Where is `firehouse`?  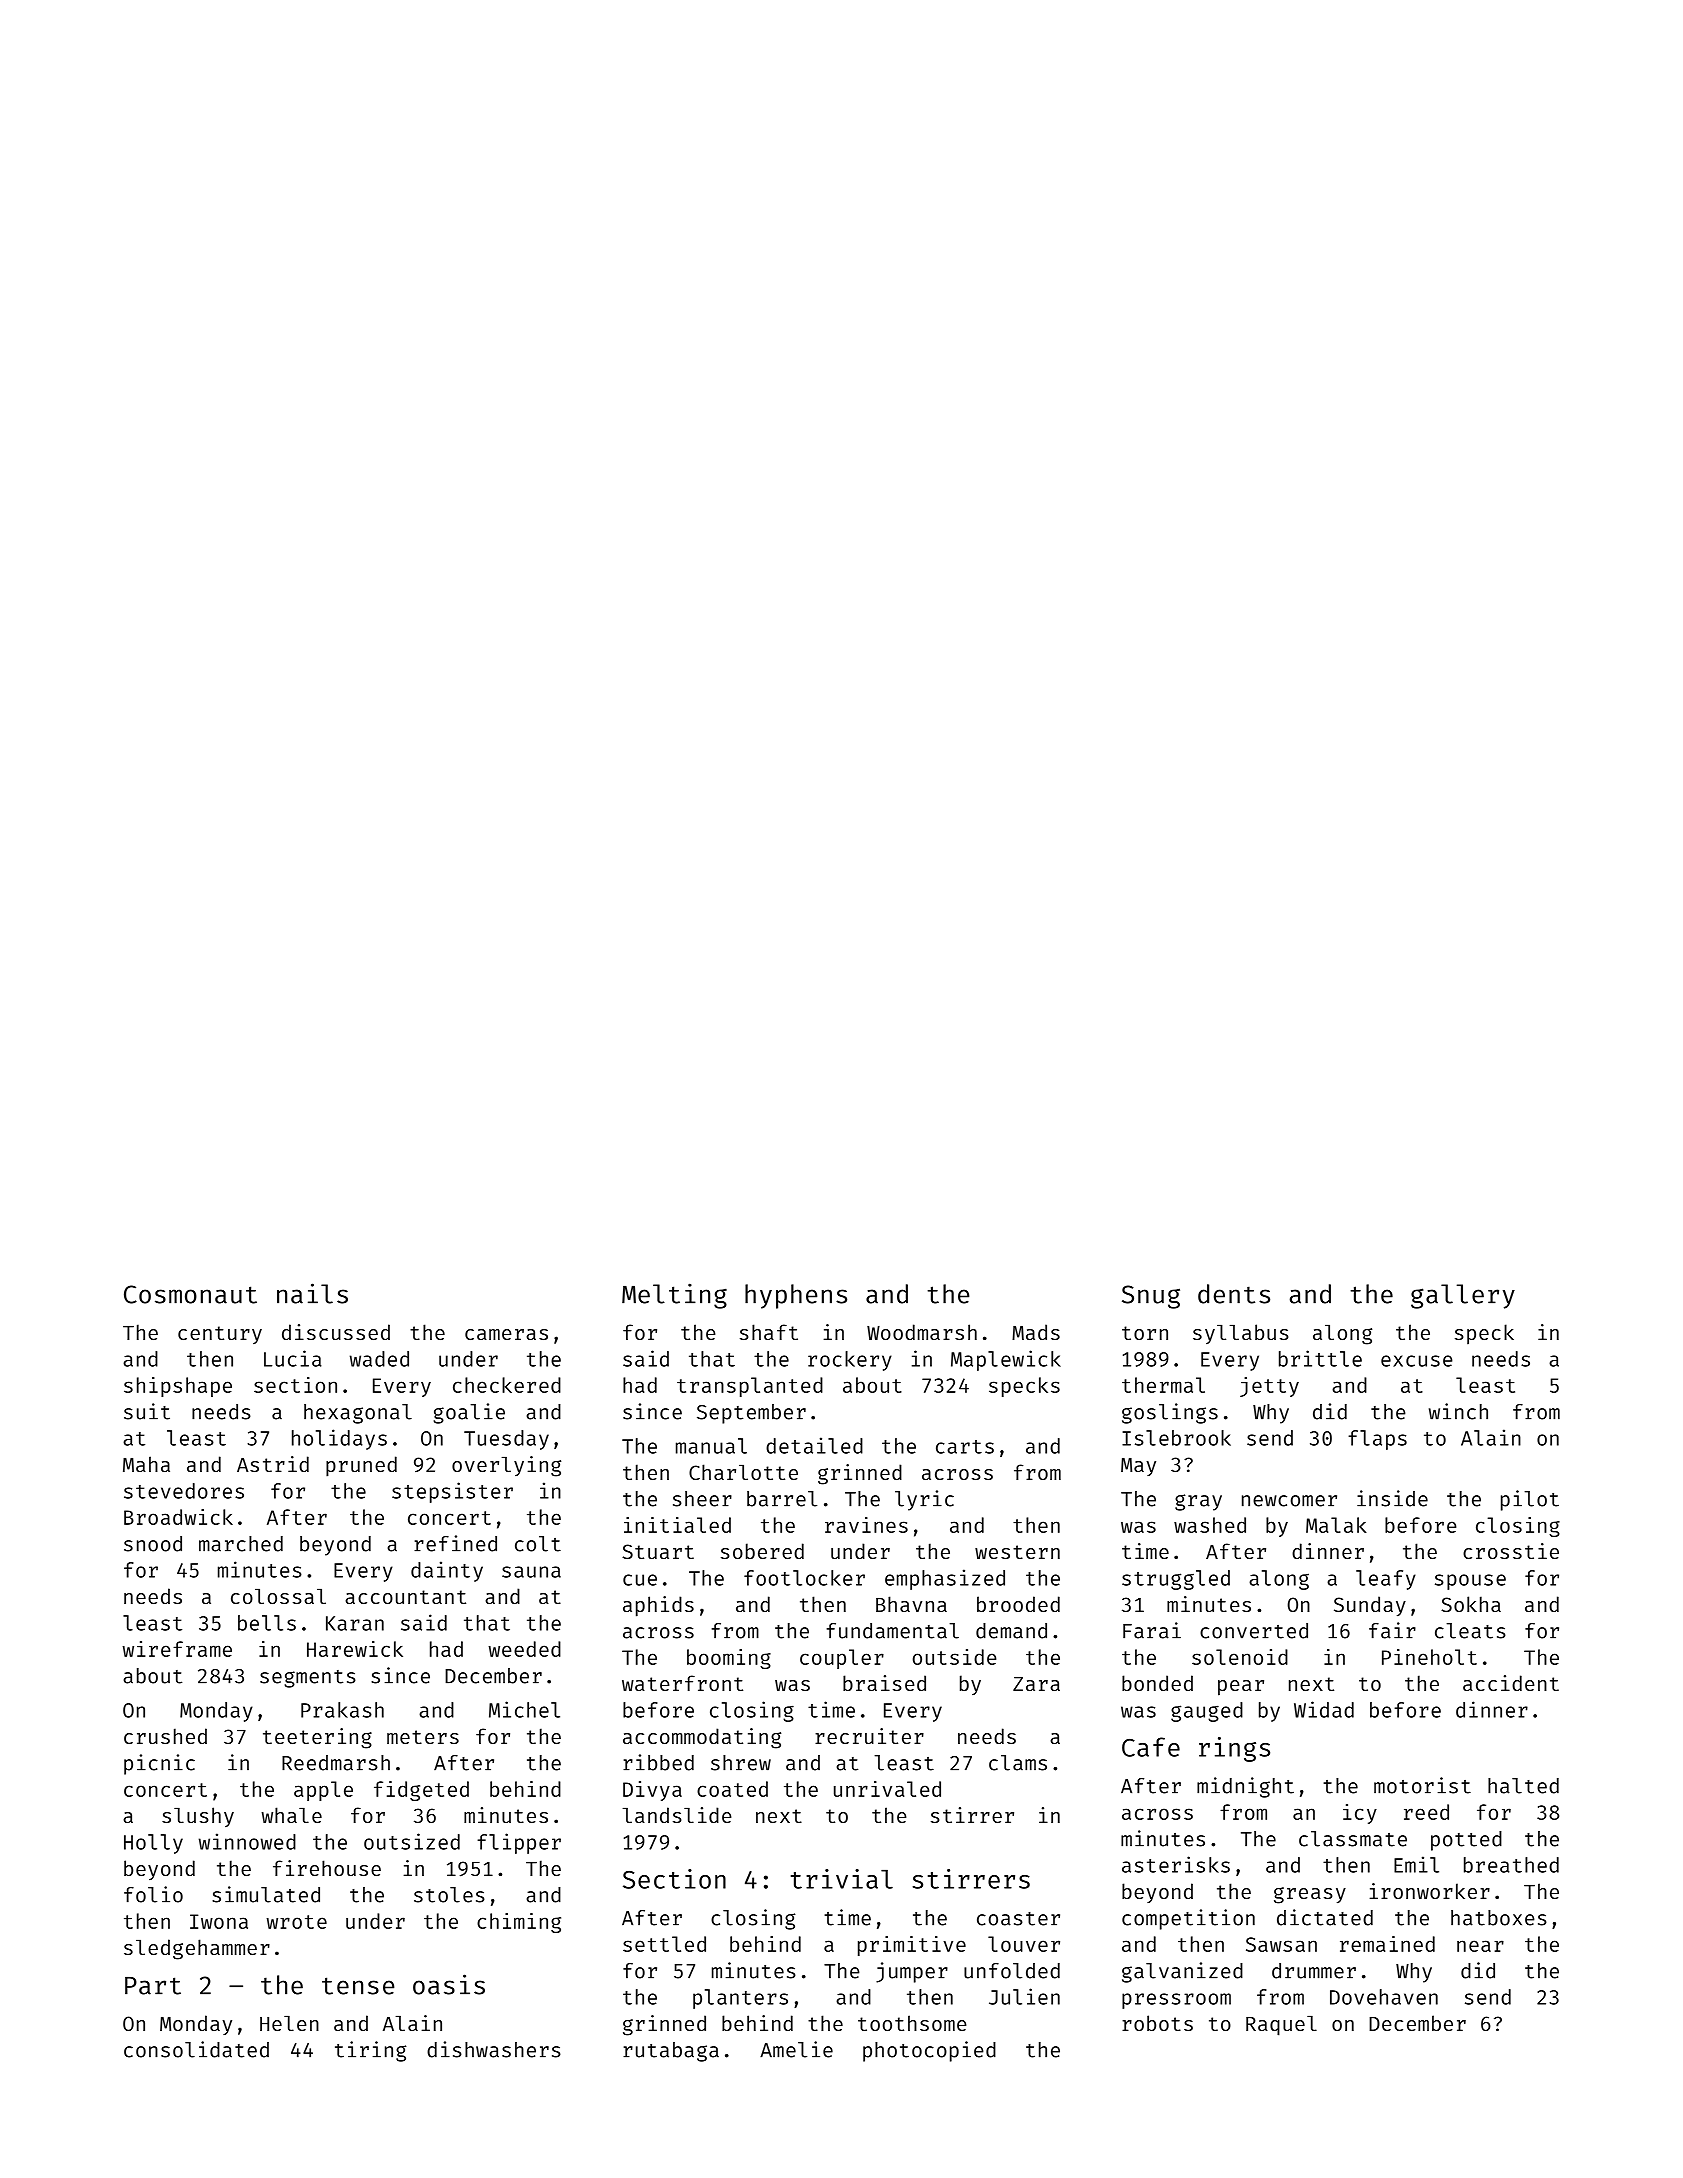
firehouse is located at coordinates (327, 1868).
